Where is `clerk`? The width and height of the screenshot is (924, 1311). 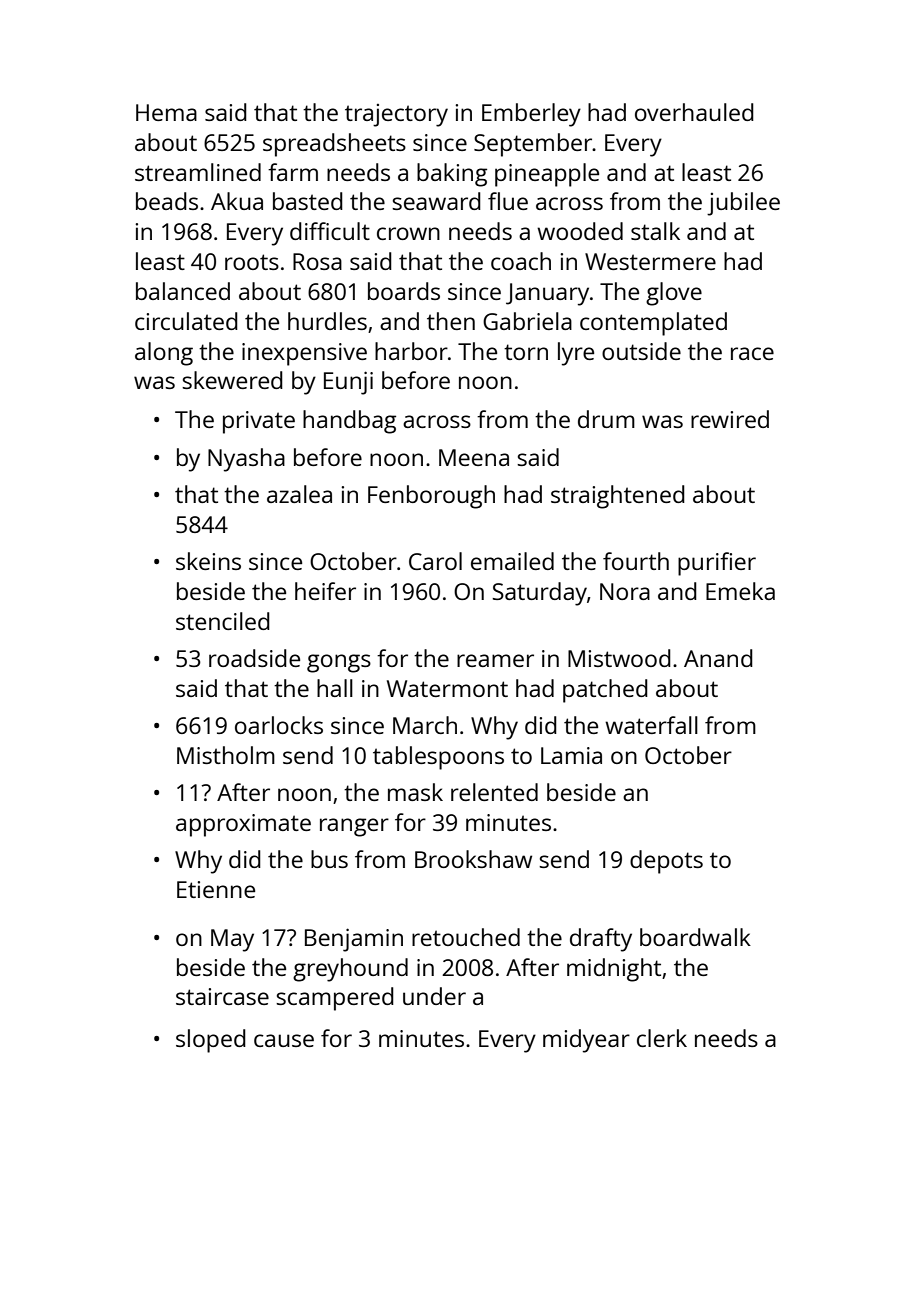
clerk is located at coordinates (662, 1038).
